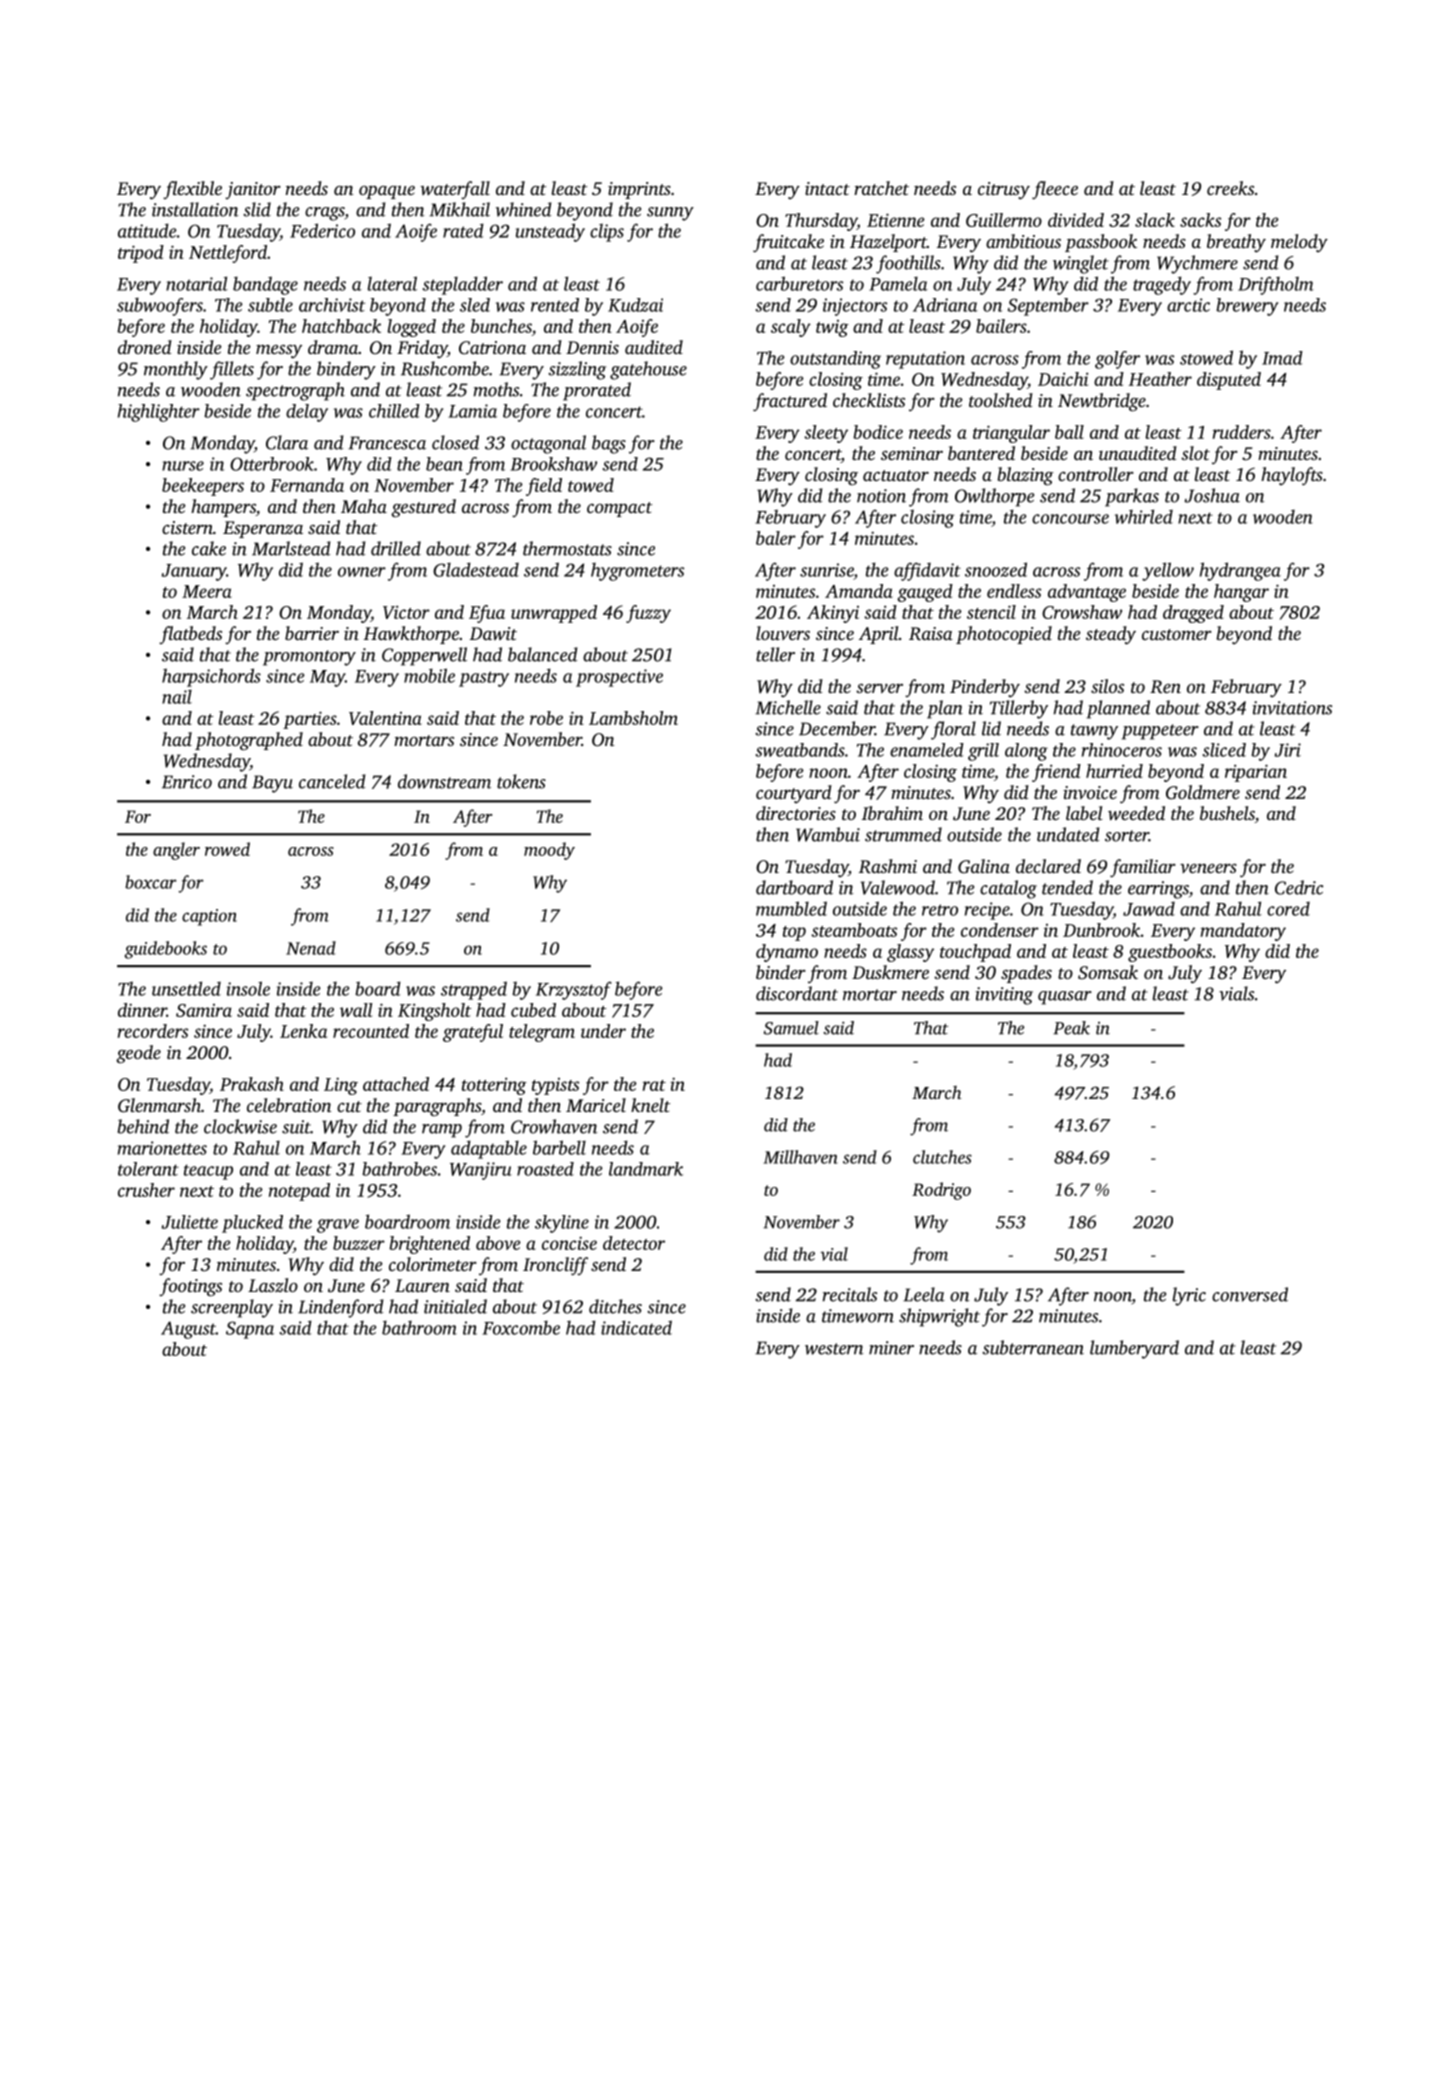  What do you see at coordinates (1177, 634) in the screenshot?
I see `customer` at bounding box center [1177, 634].
